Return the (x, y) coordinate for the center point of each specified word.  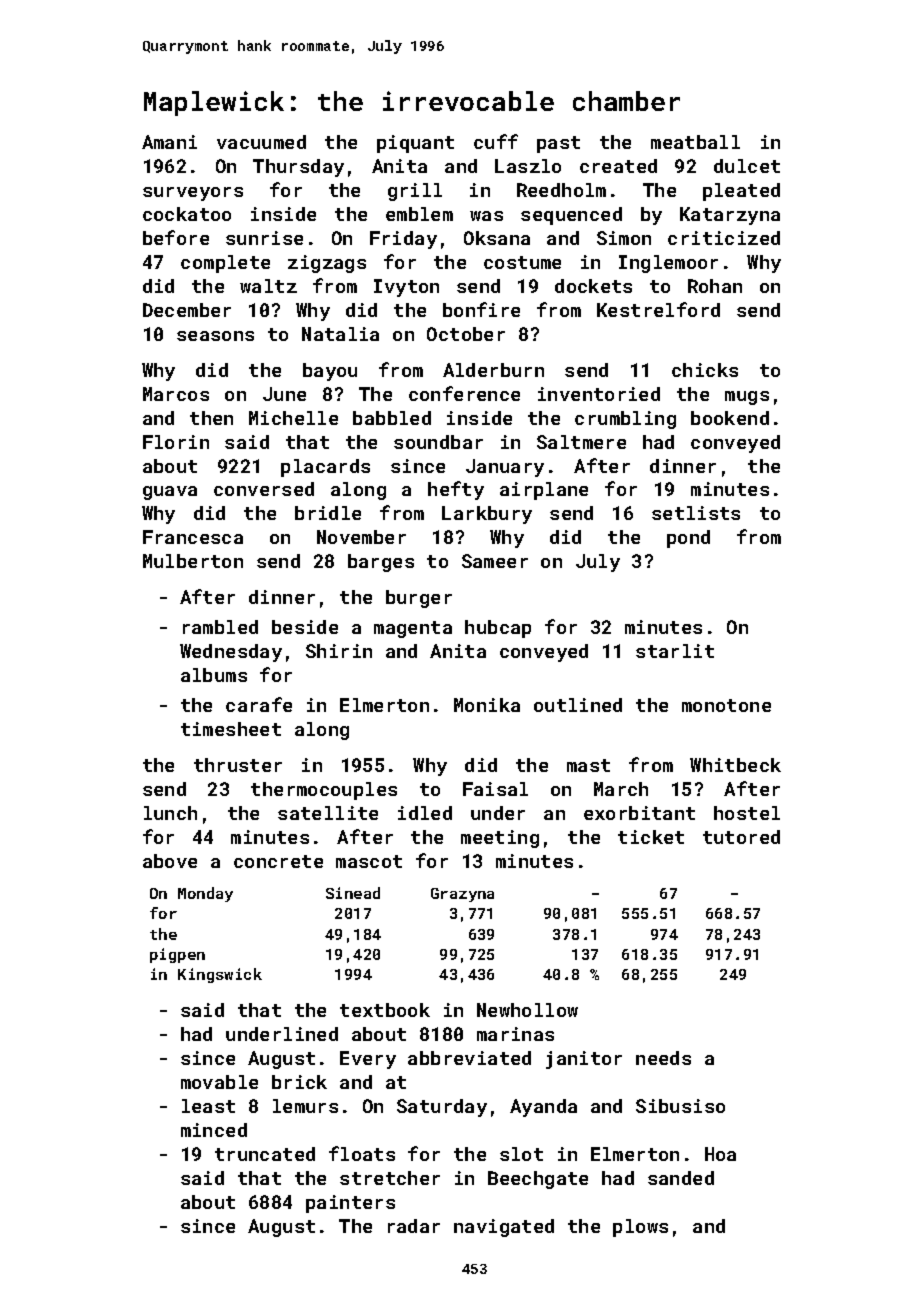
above (170, 861)
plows (640, 1228)
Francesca (193, 537)
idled (425, 813)
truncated (265, 1154)
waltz (268, 286)
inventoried (599, 394)
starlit (675, 651)
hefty (456, 490)
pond (688, 539)
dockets (593, 286)
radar (414, 1226)
